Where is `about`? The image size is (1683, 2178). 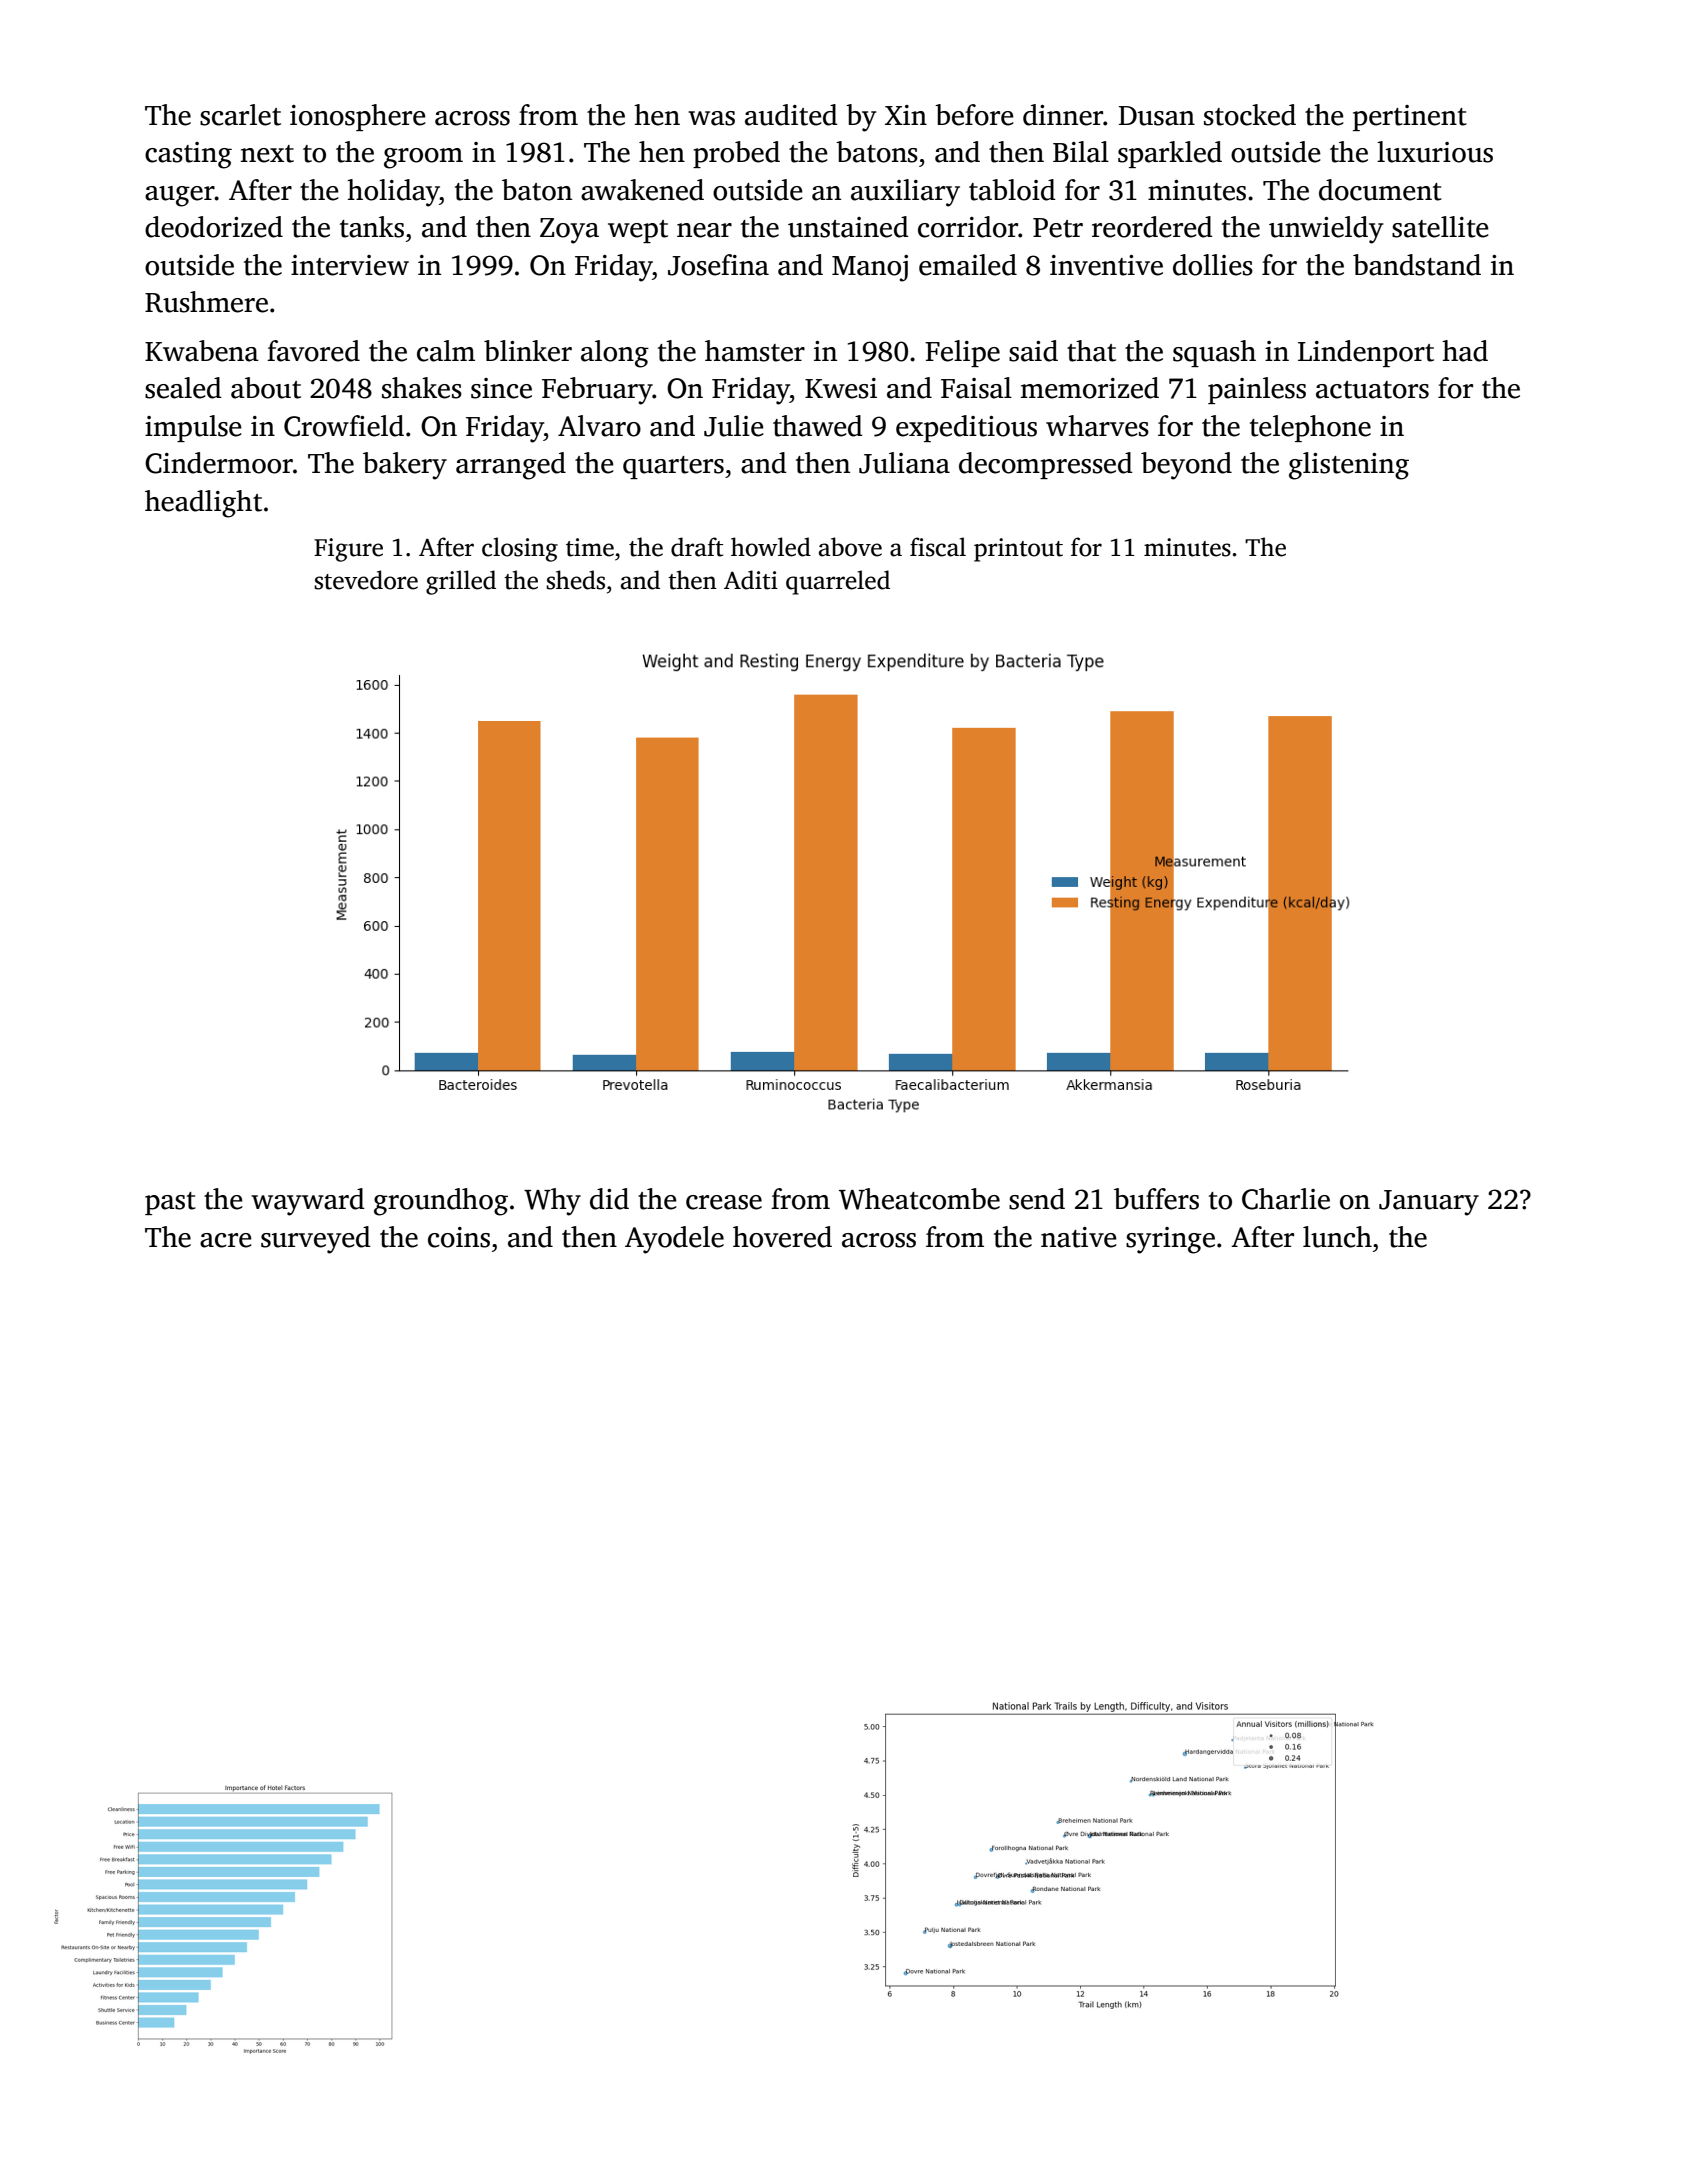
about is located at coordinates (266, 388).
